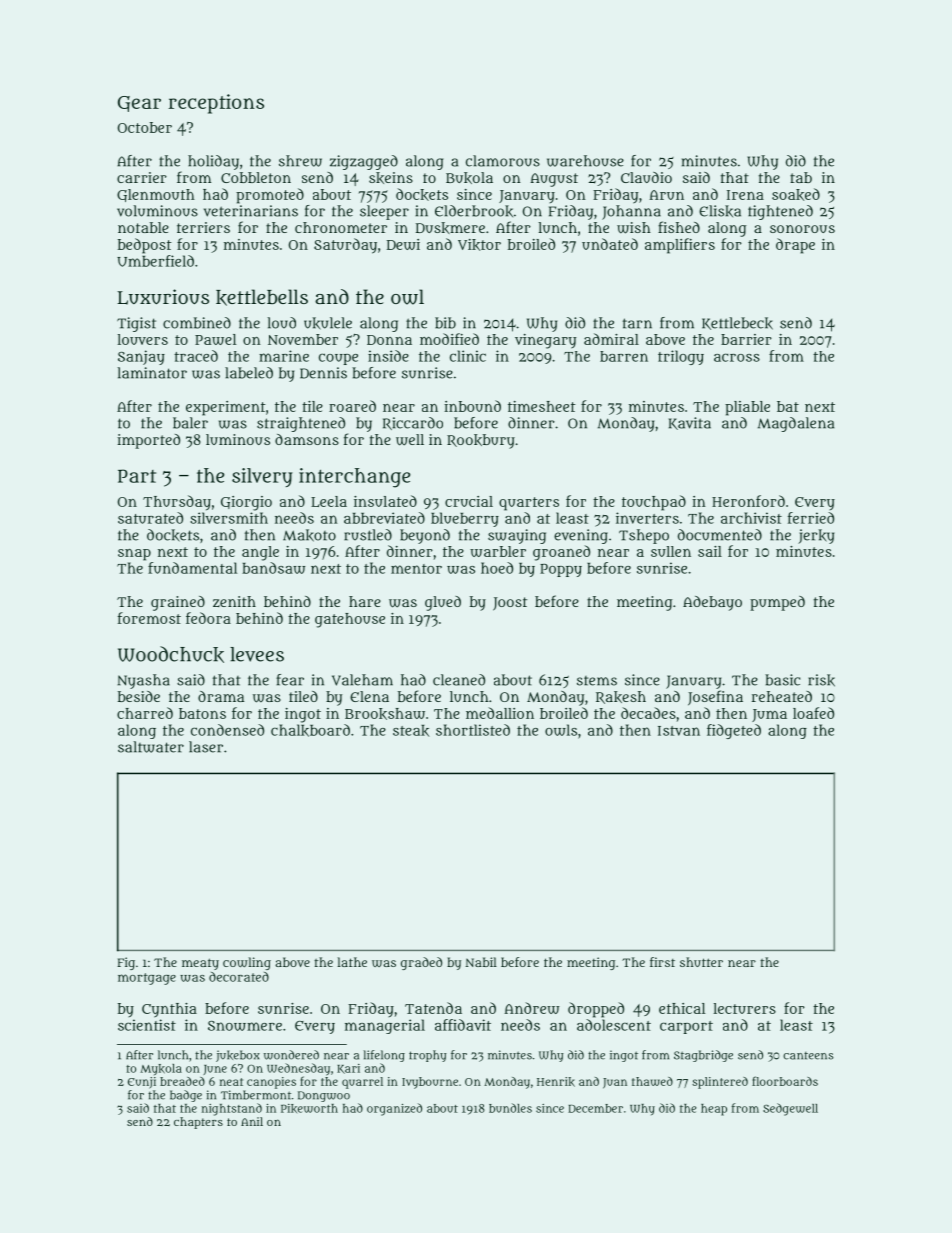 The width and height of the image is (952, 1233). Describe the element at coordinates (777, 603) in the image. I see `pumped` at that location.
